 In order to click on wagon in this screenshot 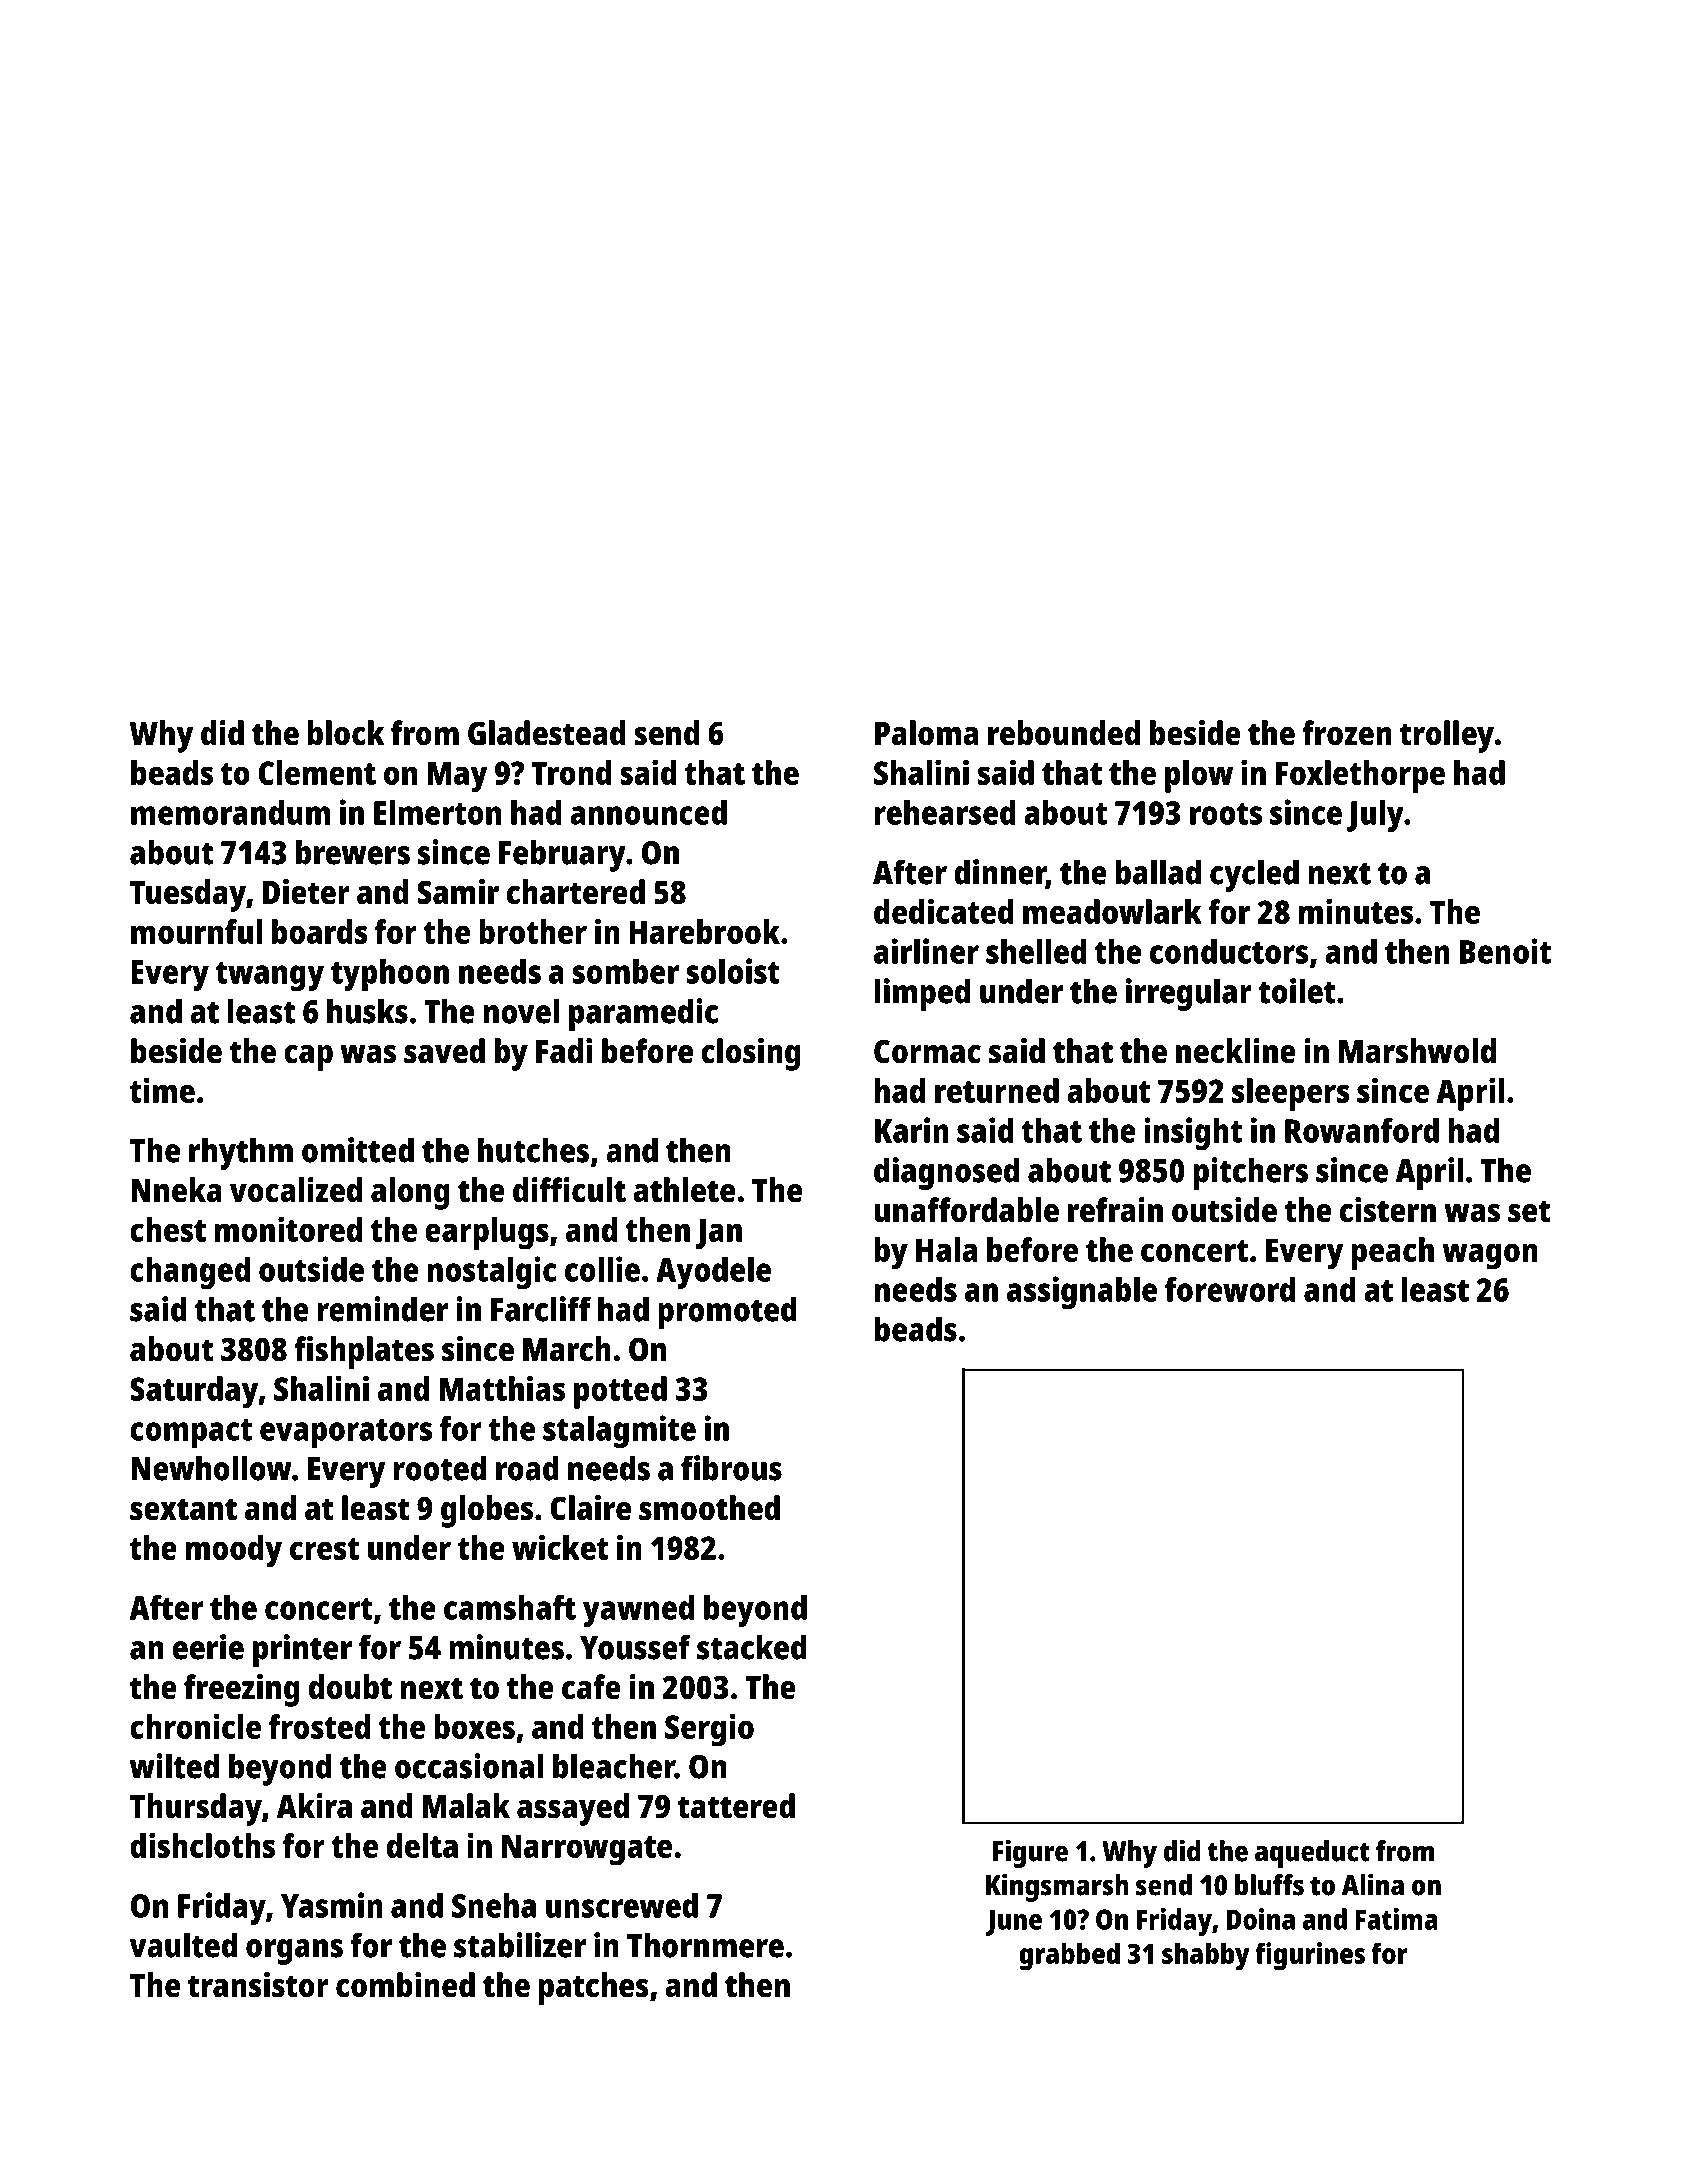, I will do `click(1490, 1256)`.
